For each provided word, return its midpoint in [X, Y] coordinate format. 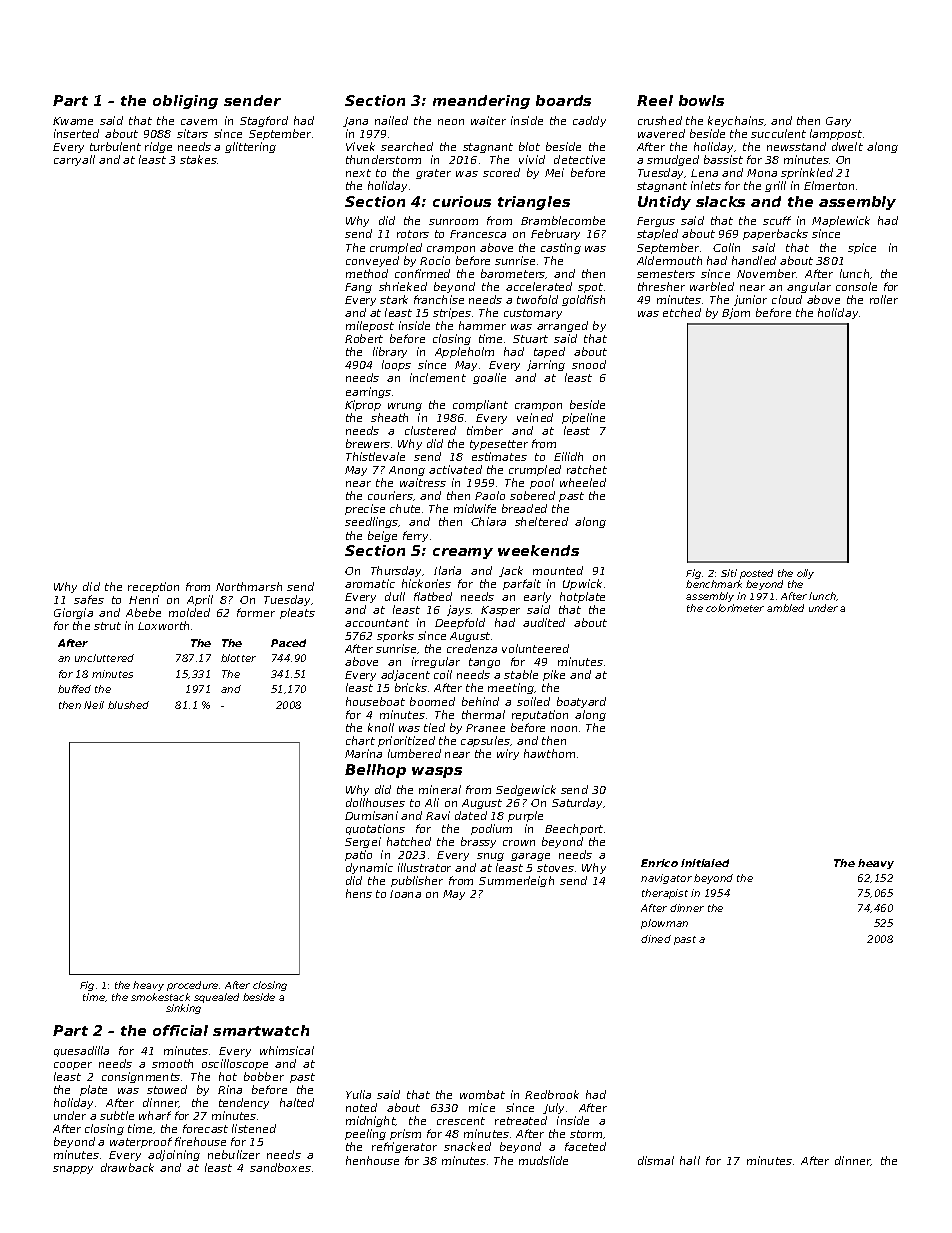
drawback [127, 1167]
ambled [785, 608]
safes [89, 599]
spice [862, 248]
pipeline [583, 418]
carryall [74, 160]
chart [360, 740]
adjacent [405, 675]
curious [462, 201]
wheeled [583, 482]
